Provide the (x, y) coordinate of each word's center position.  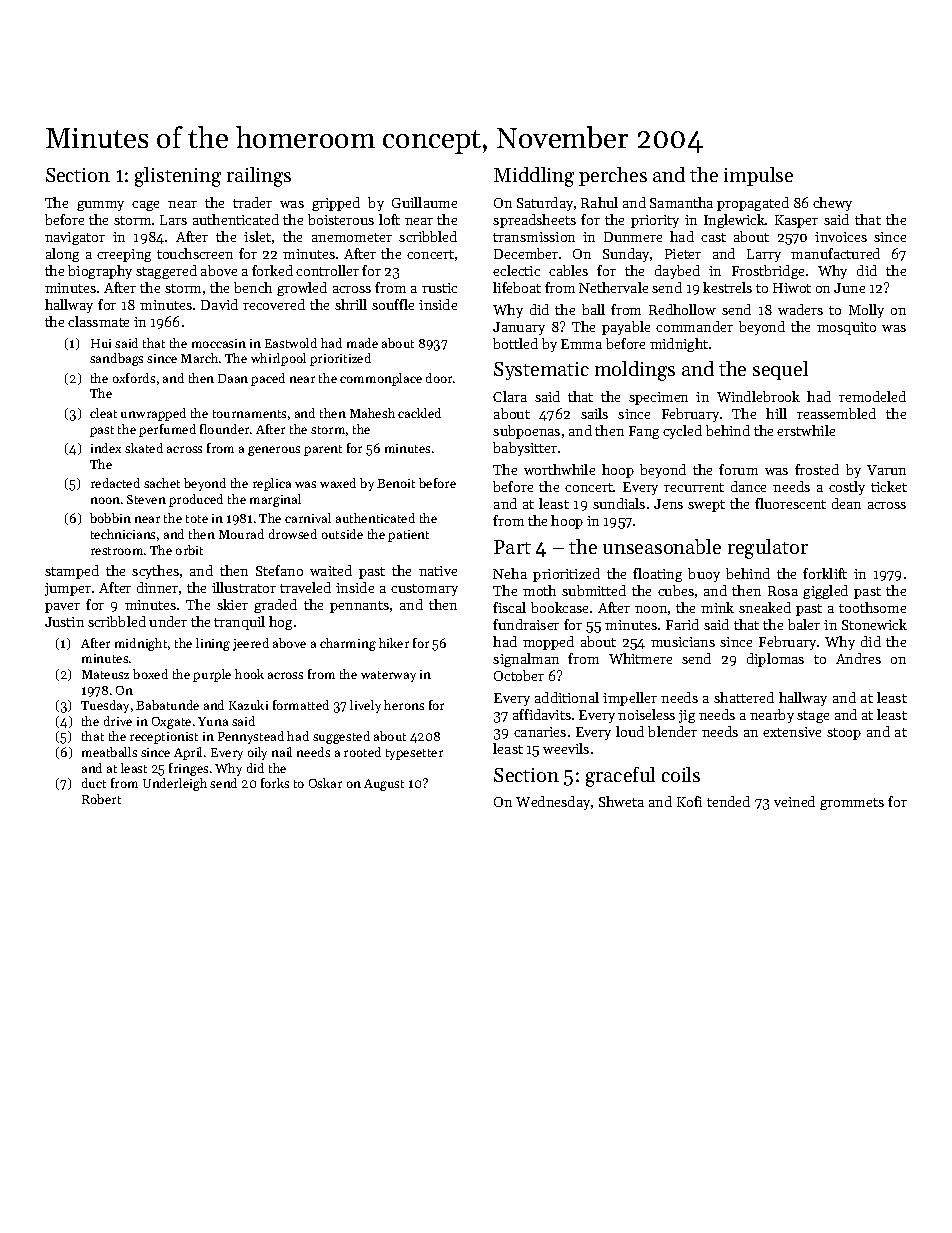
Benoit (396, 483)
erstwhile (806, 430)
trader (252, 202)
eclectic (516, 270)
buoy (704, 575)
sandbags (116, 359)
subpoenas (526, 432)
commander (694, 326)
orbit (189, 550)
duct (94, 783)
